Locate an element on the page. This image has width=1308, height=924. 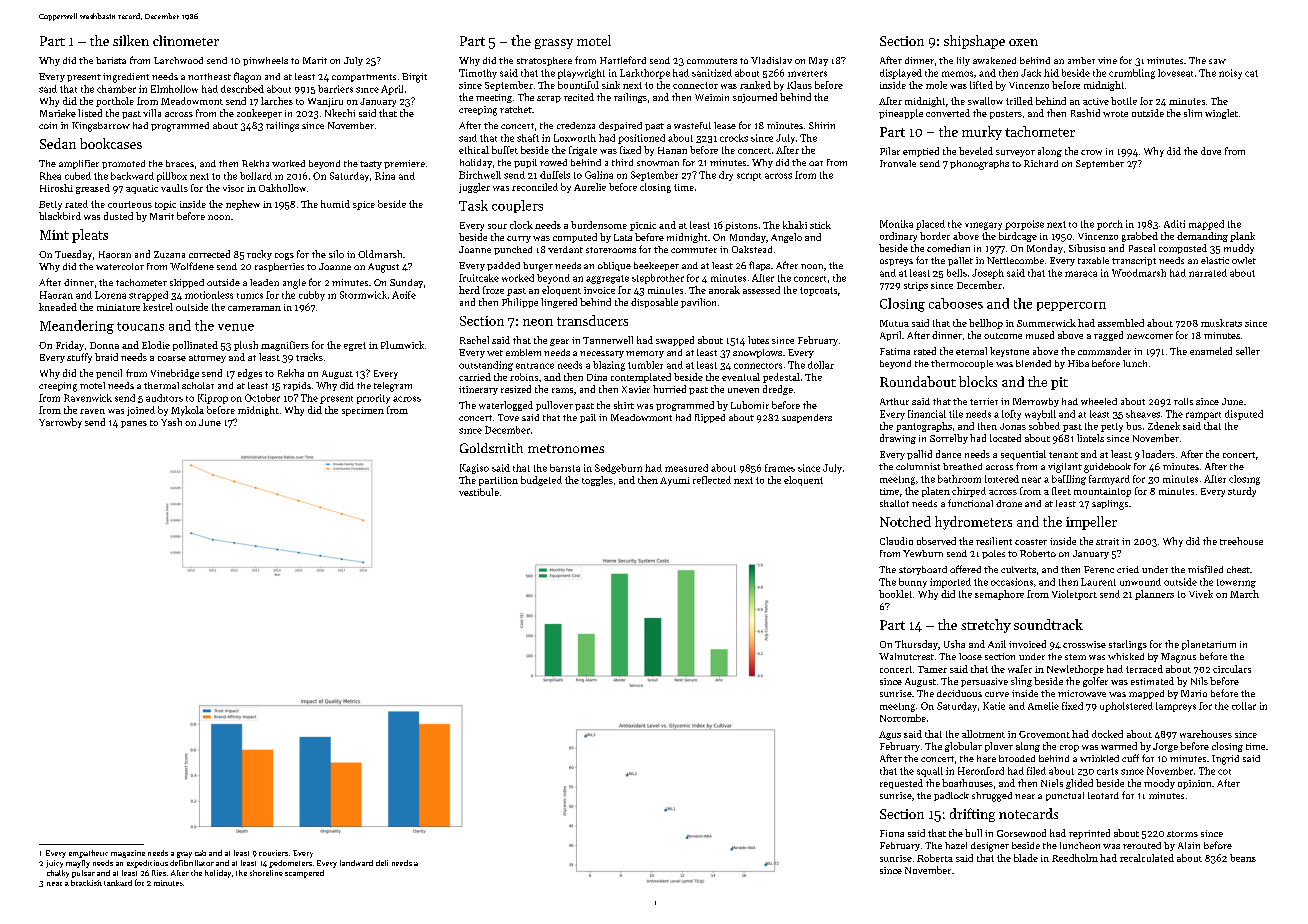
budgeted is located at coordinates (541, 481).
